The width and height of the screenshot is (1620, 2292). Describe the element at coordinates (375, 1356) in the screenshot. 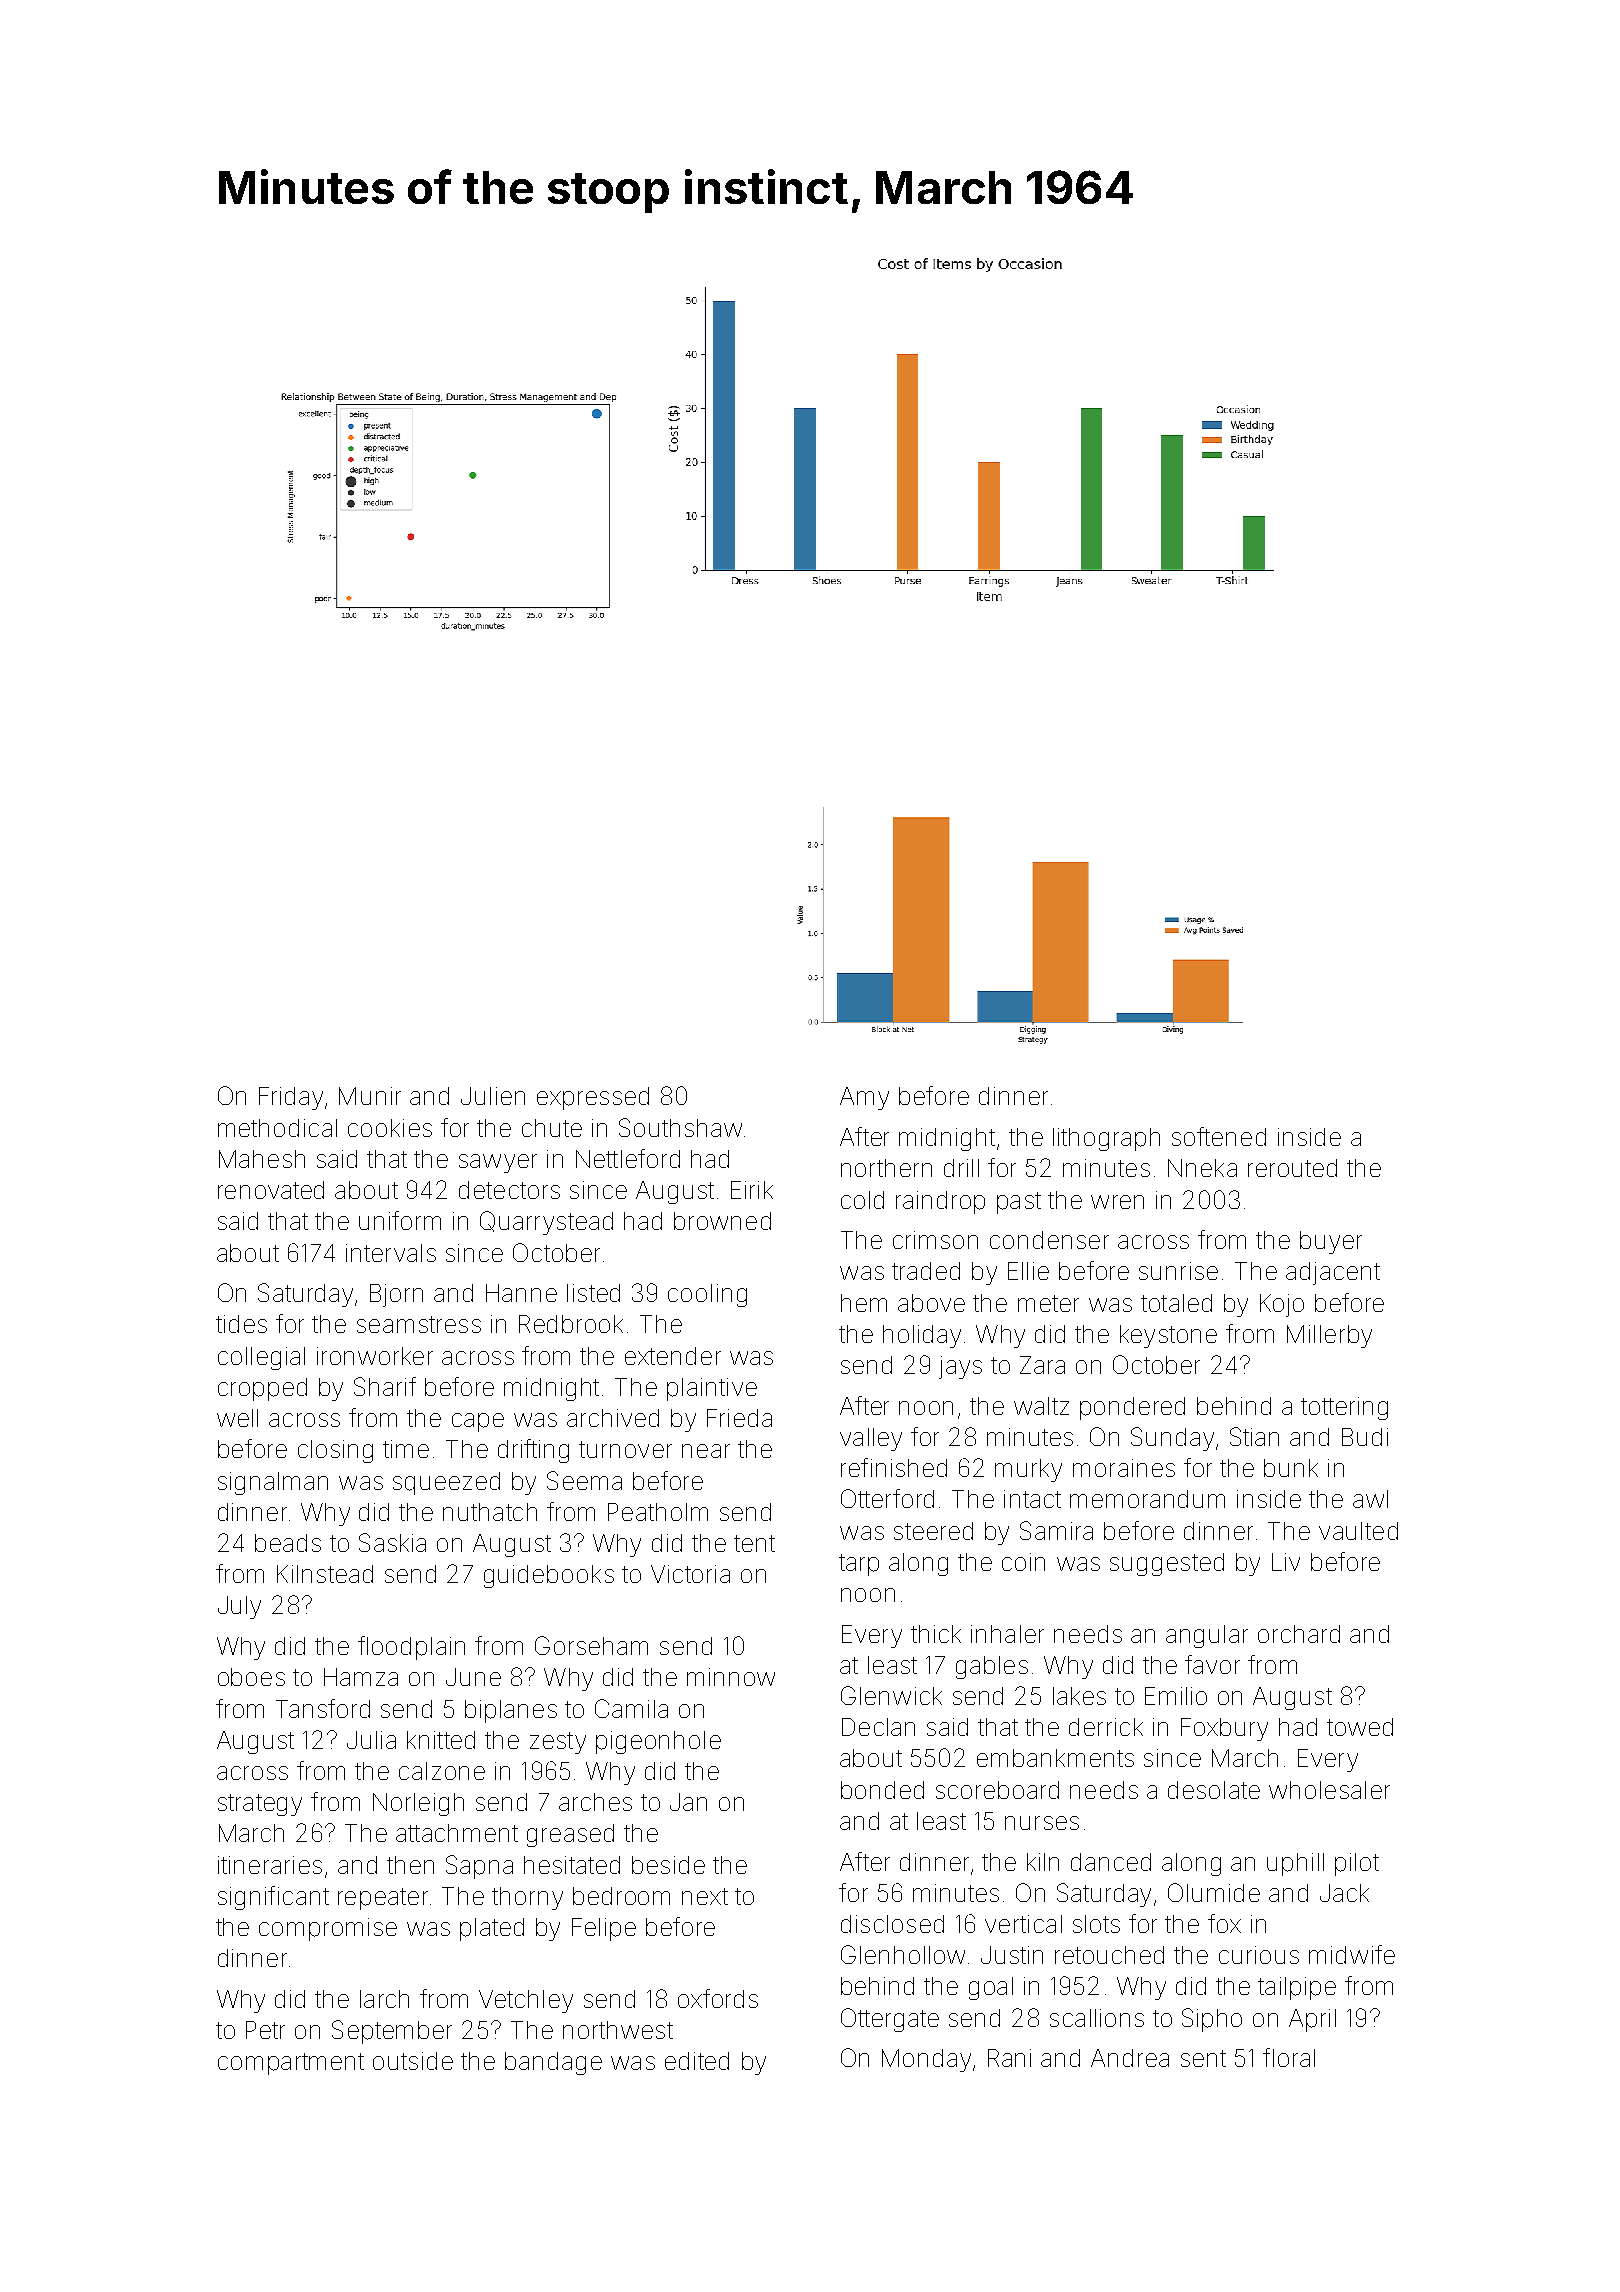

I see `ironworker` at that location.
